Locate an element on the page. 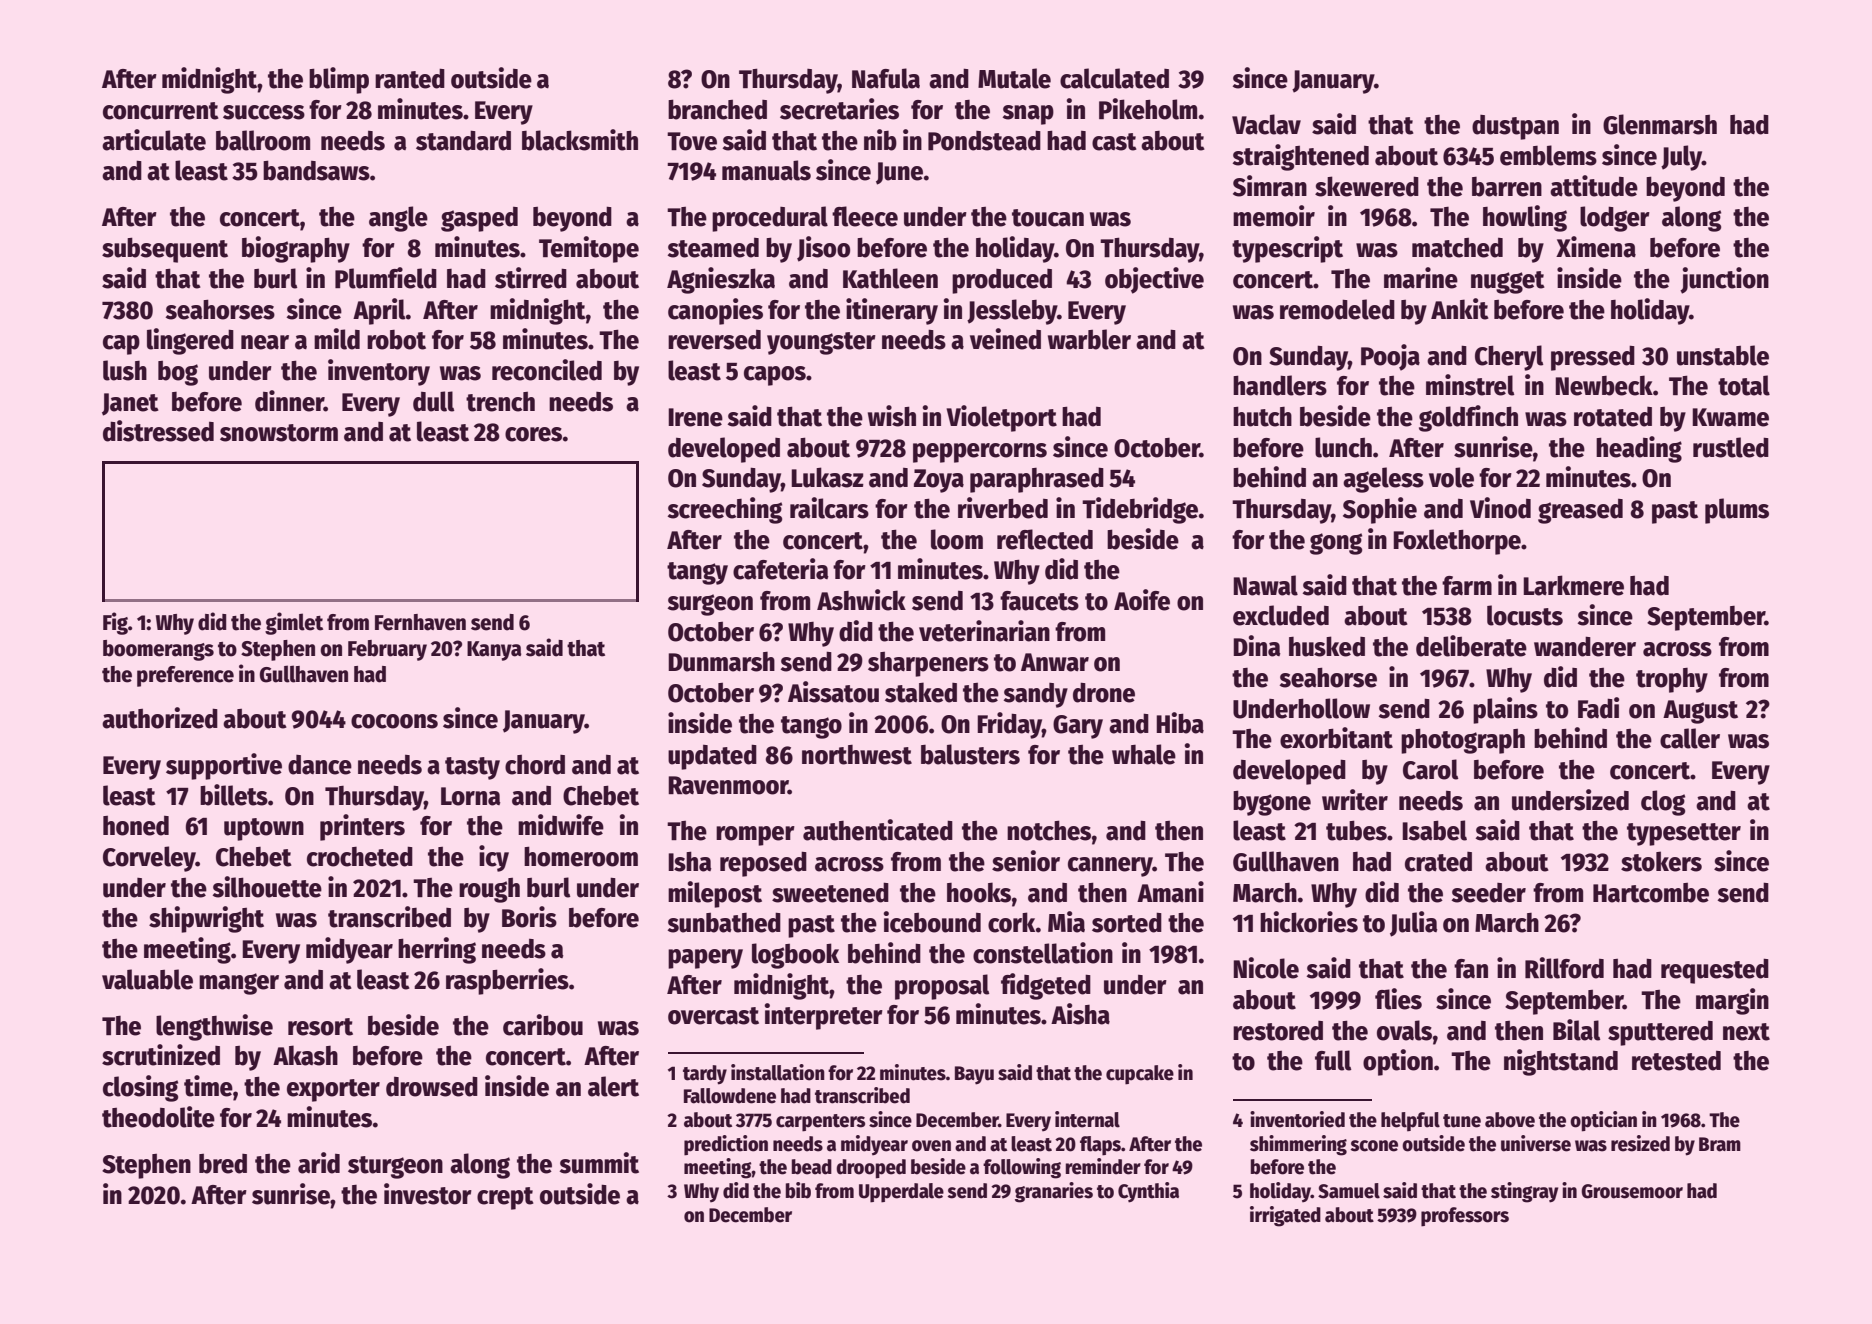 The height and width of the document is (1324, 1872). honed is located at coordinates (136, 826).
